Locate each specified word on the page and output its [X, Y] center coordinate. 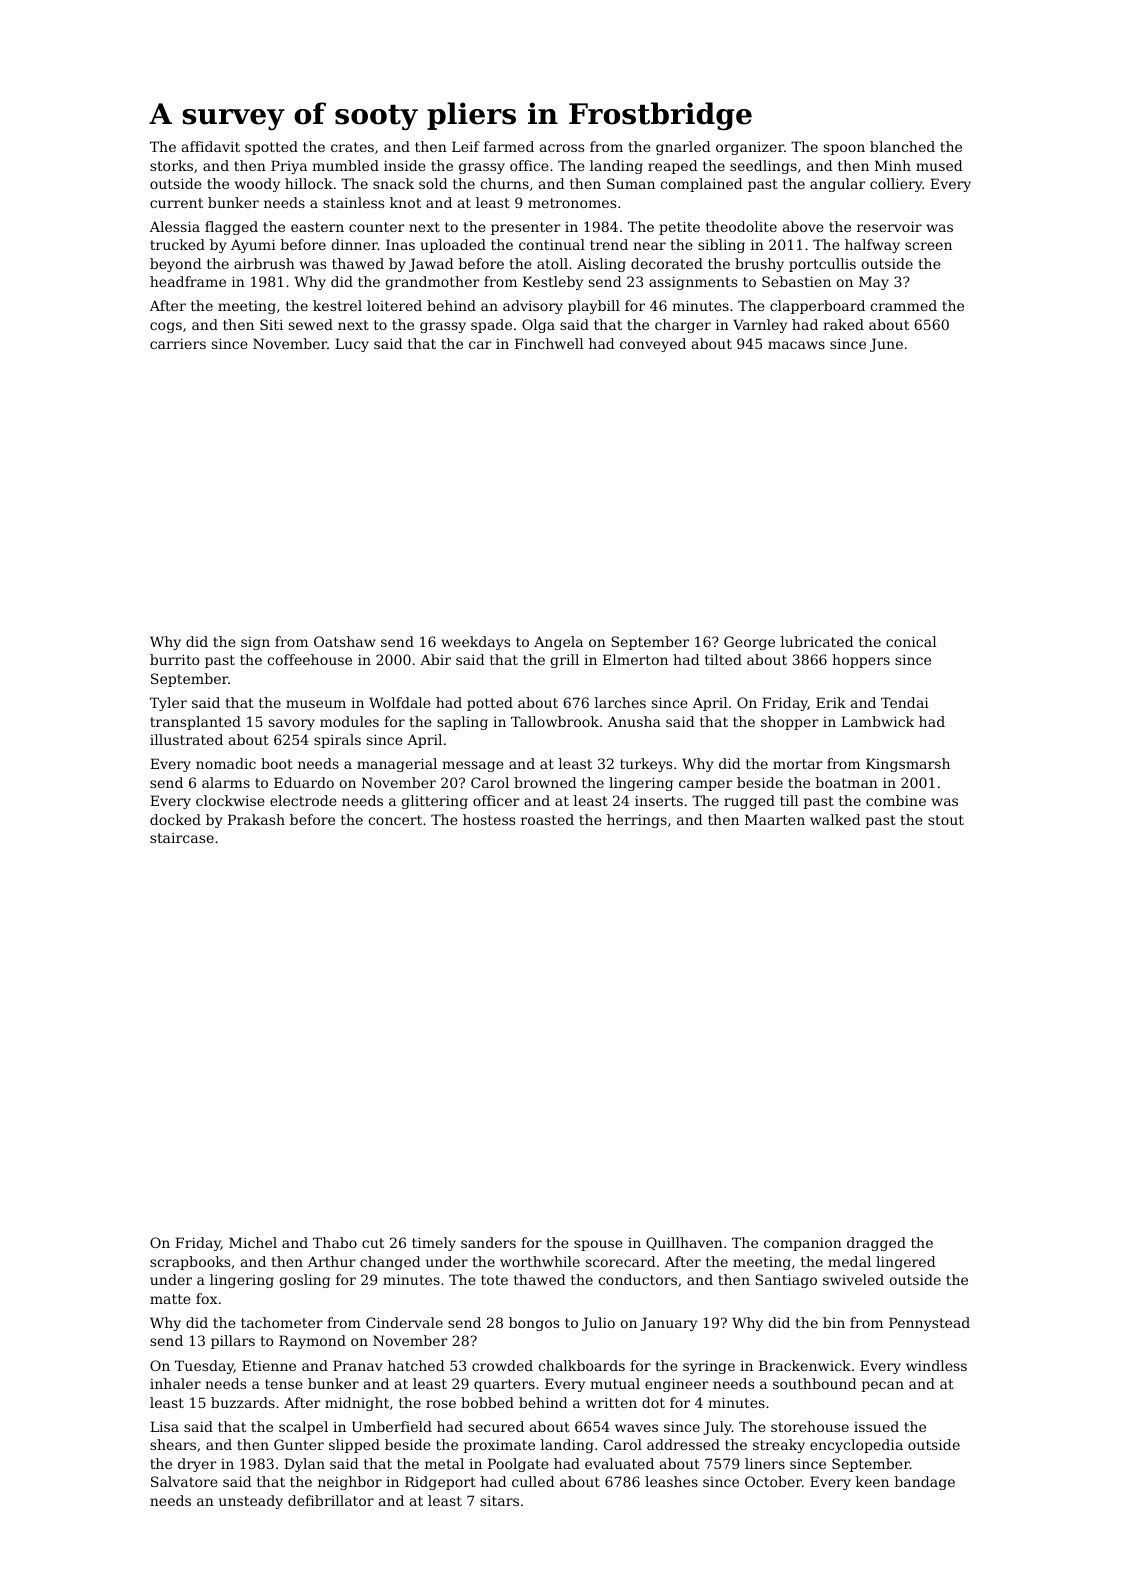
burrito [175, 659]
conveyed [653, 345]
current [176, 203]
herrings [637, 821]
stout [946, 820]
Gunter [299, 1444]
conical [911, 641]
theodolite [741, 226]
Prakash [256, 819]
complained [701, 185]
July [717, 1428]
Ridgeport [440, 1483]
